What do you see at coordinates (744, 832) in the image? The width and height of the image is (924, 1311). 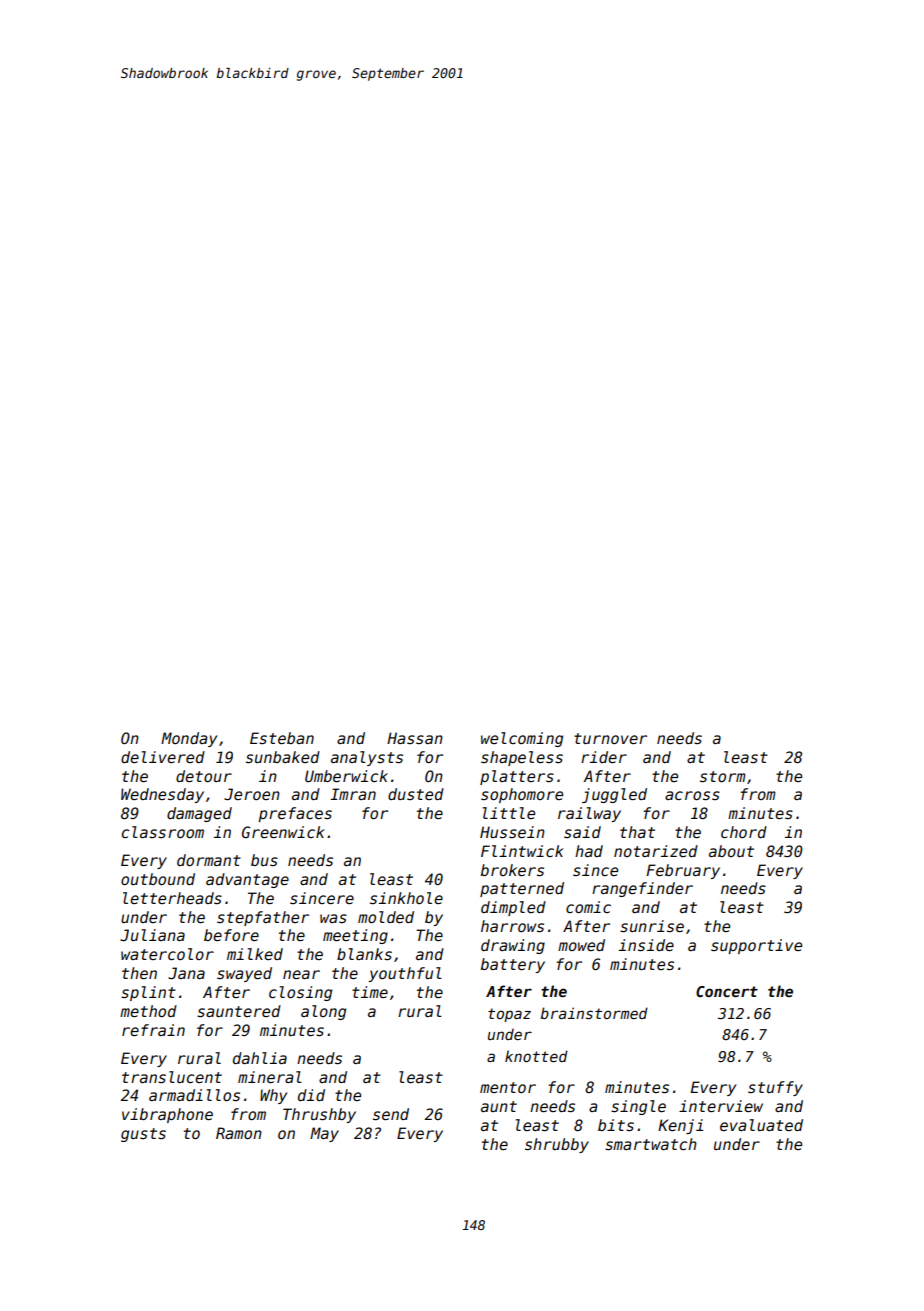 I see `chord` at bounding box center [744, 832].
